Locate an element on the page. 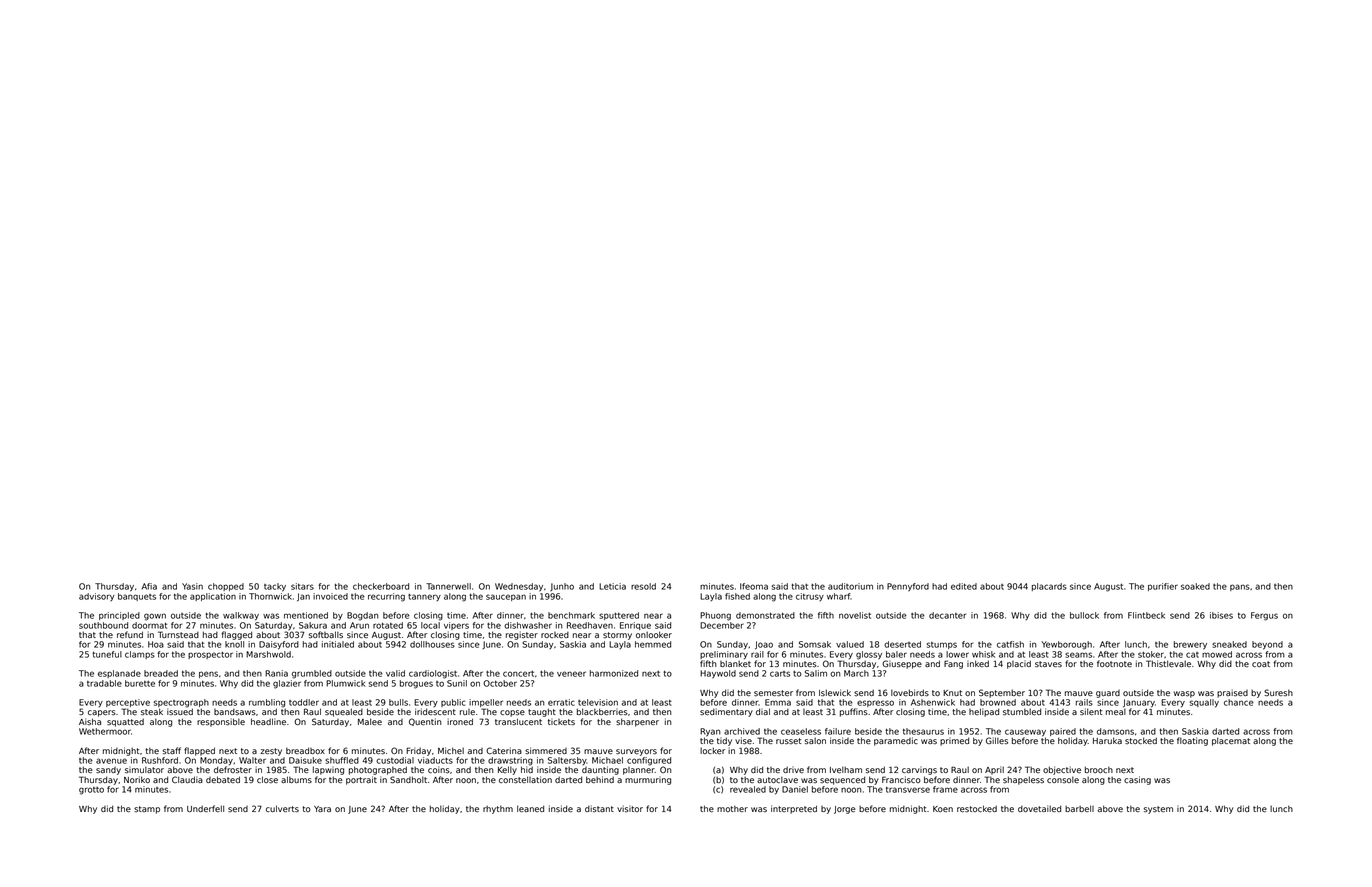 The image size is (1372, 887). albums is located at coordinates (296, 780).
